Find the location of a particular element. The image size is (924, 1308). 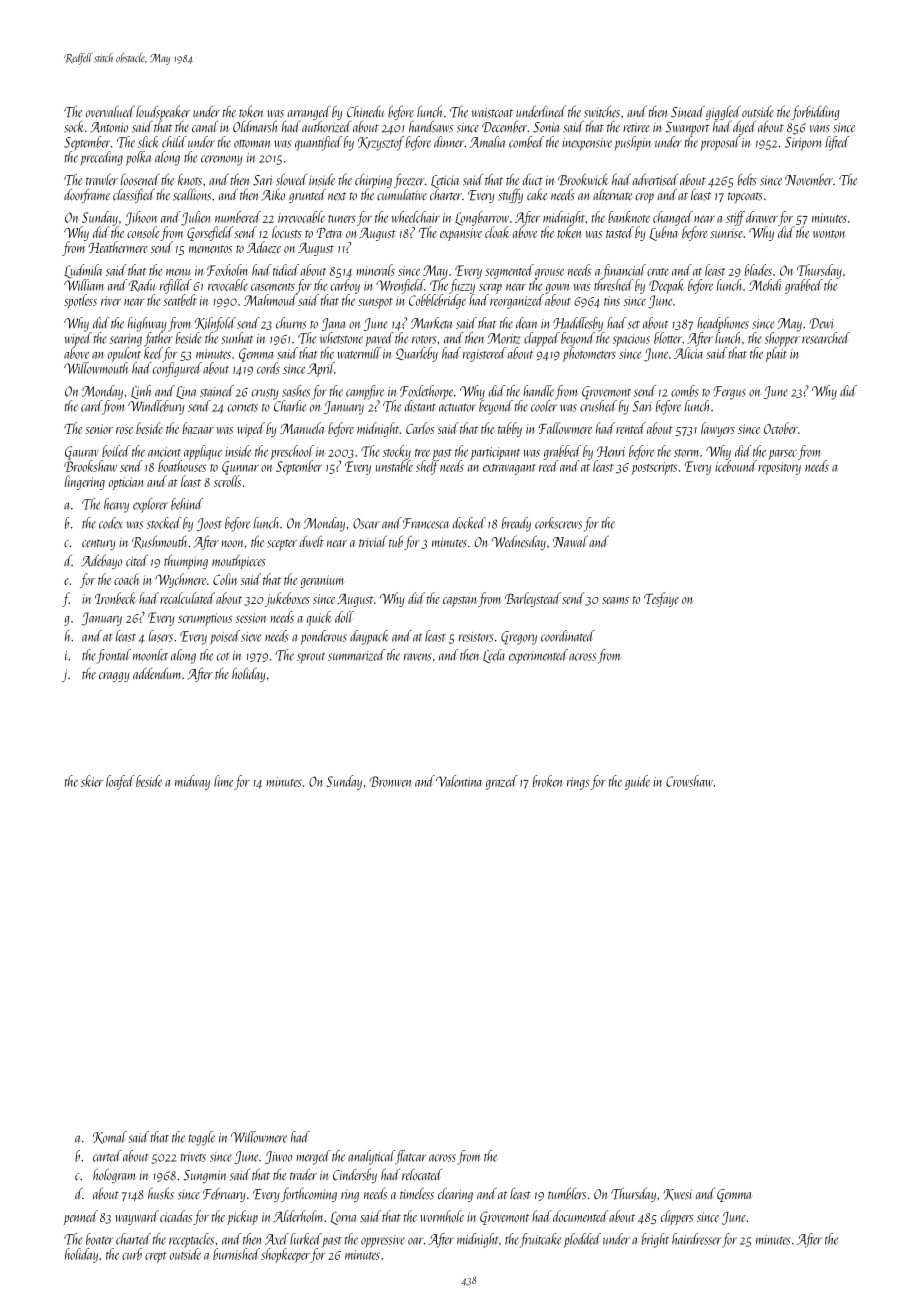

Leela is located at coordinates (494, 656).
